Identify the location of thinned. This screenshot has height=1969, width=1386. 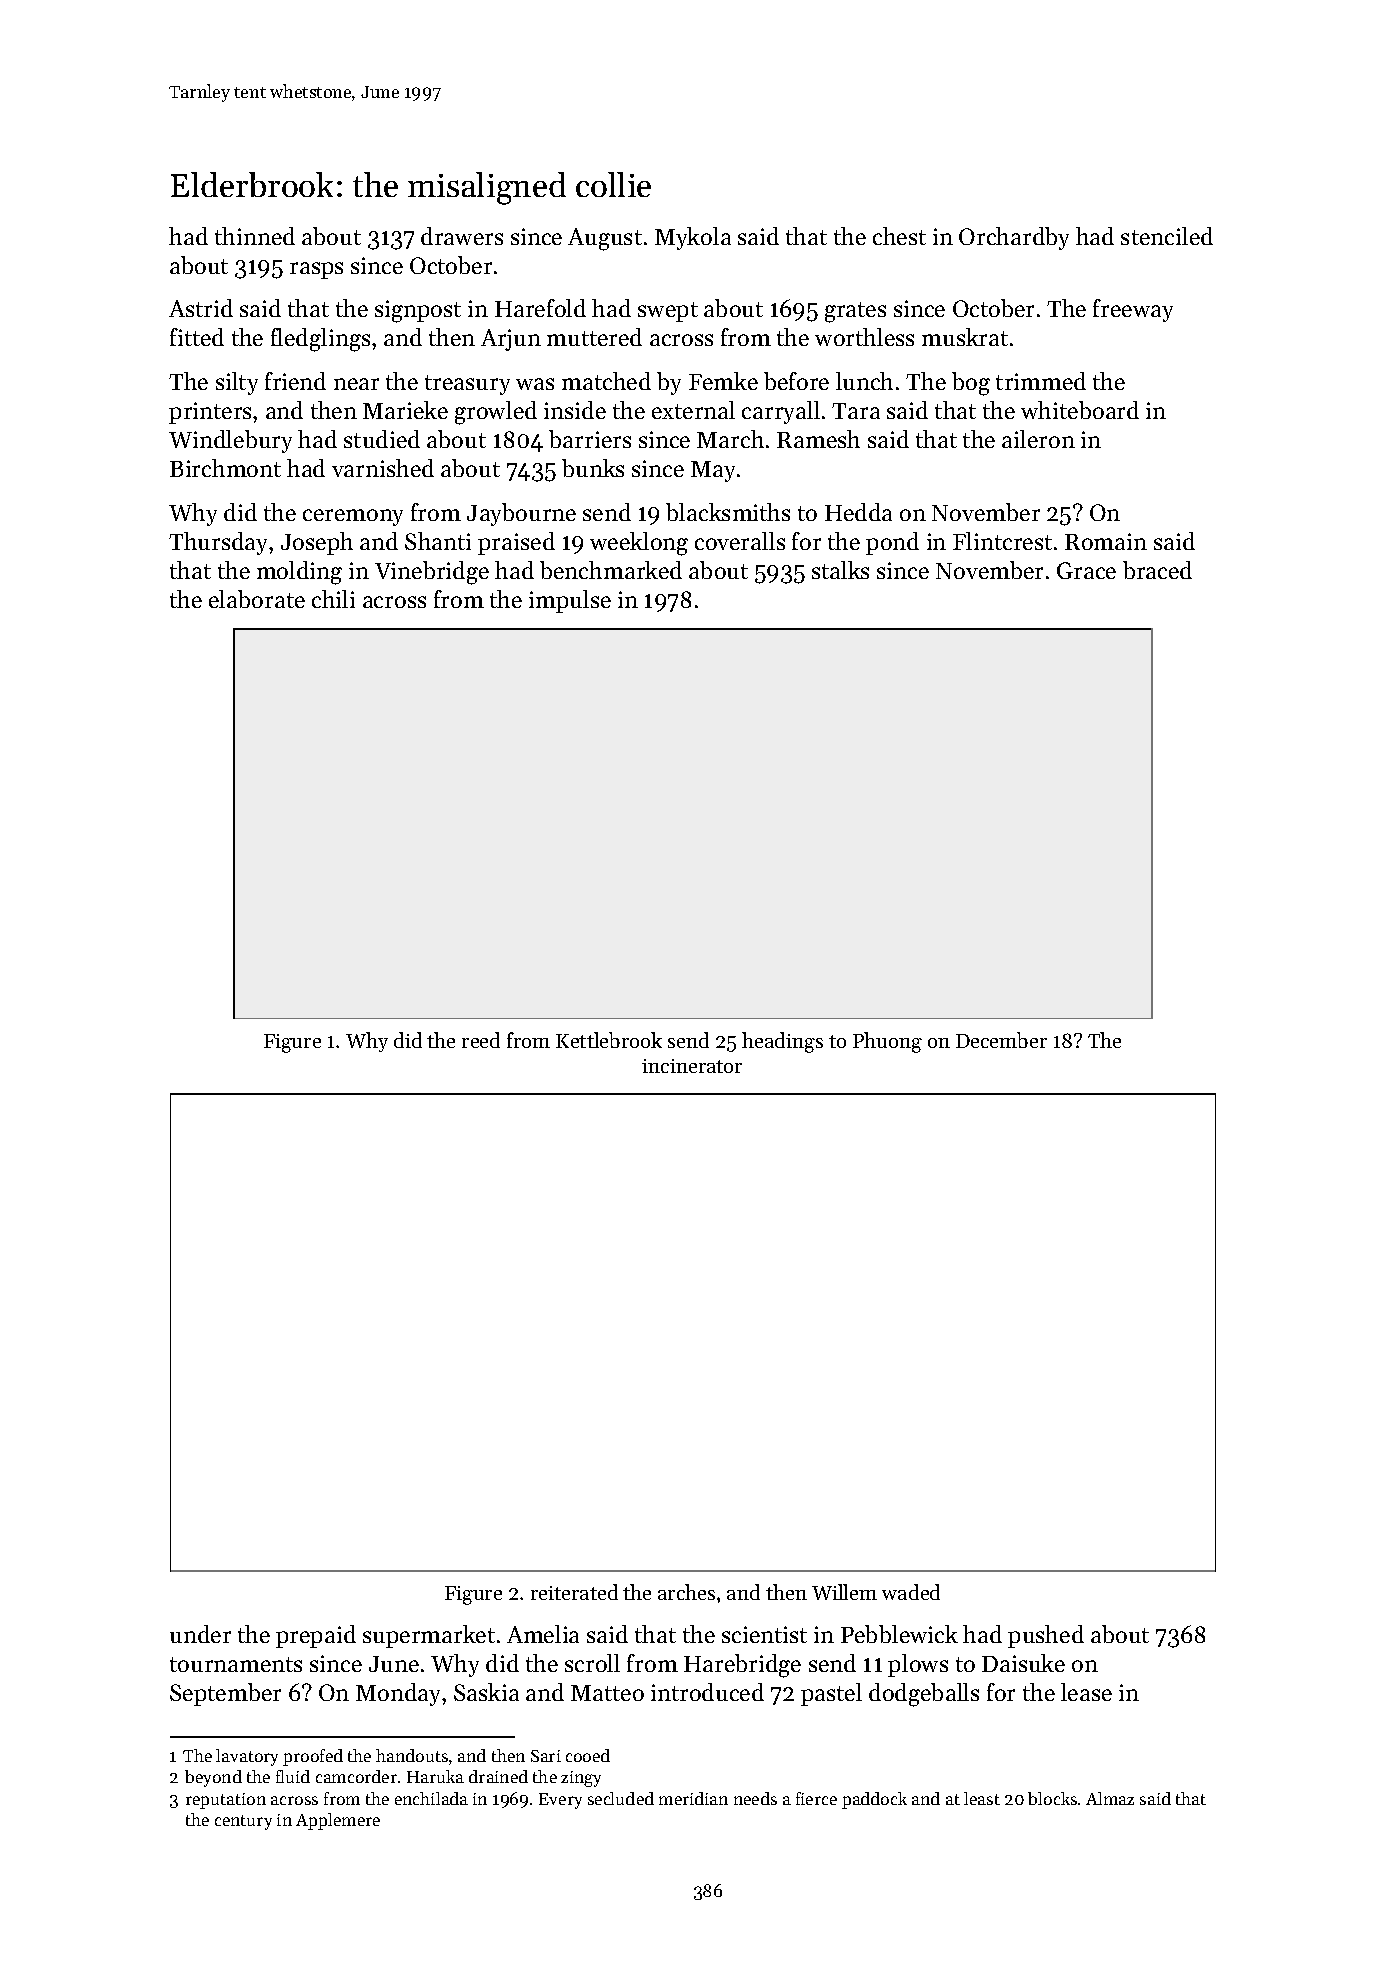
(255, 236).
